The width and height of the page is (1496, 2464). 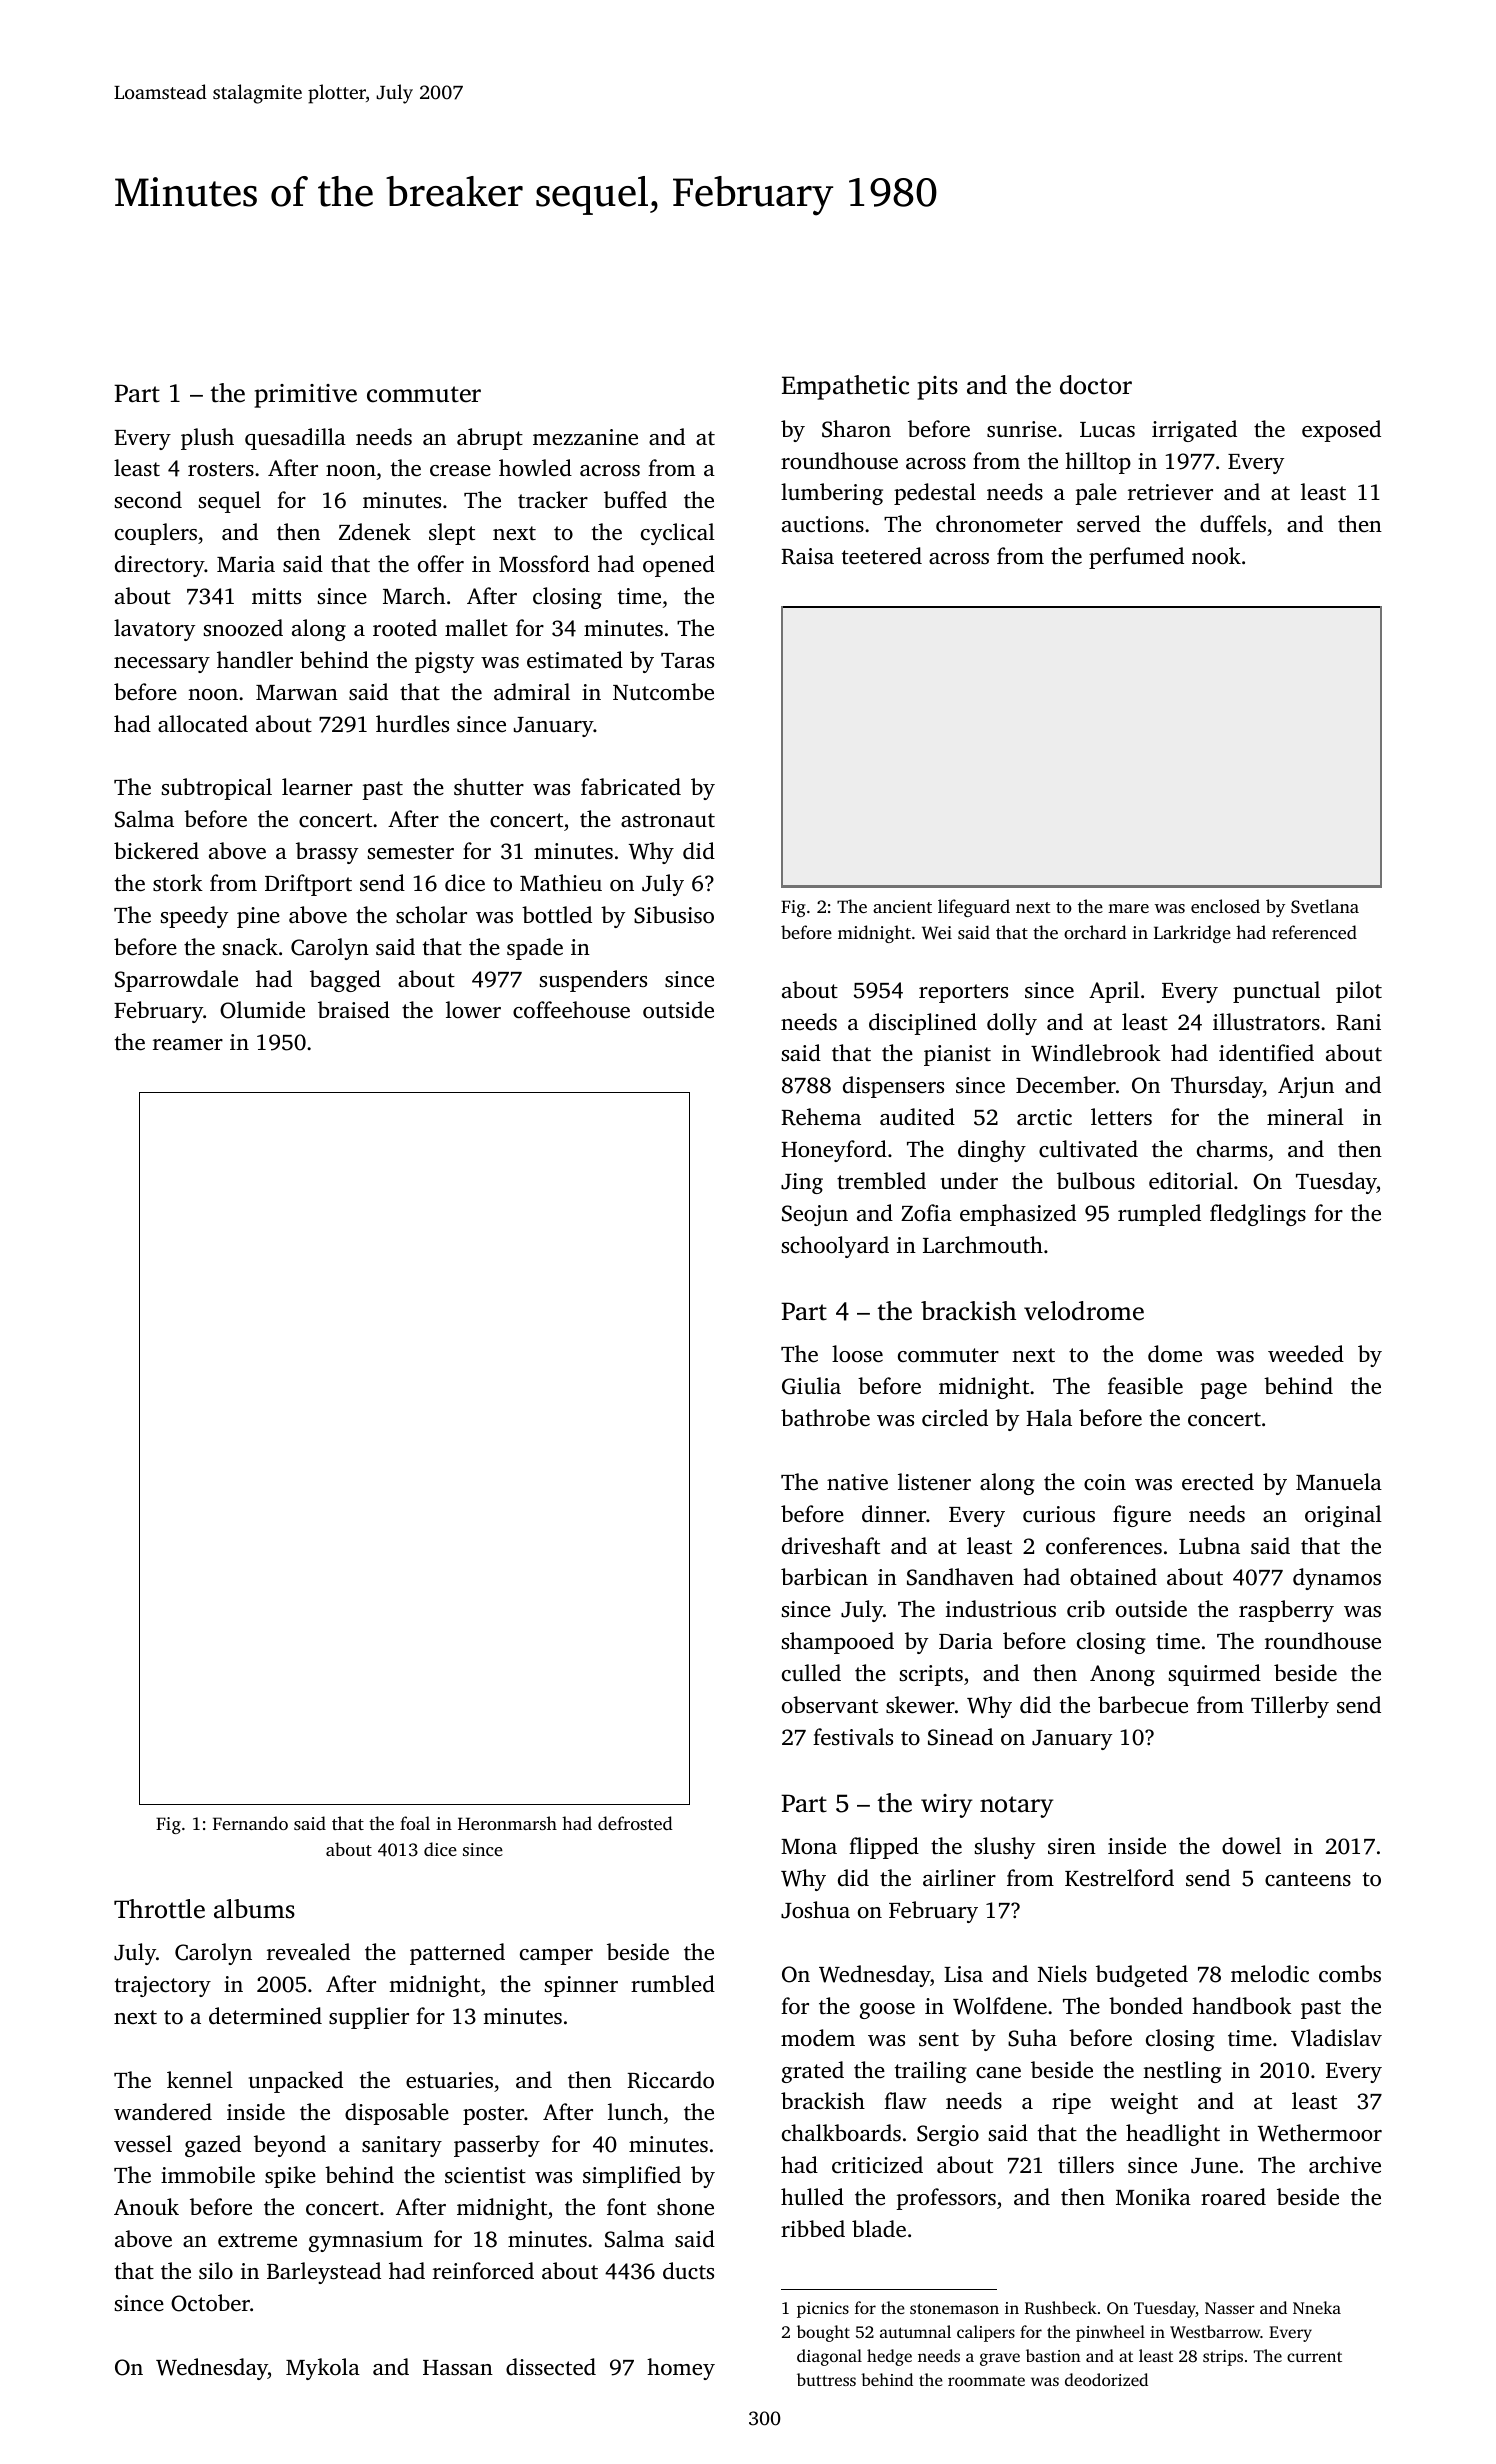 What do you see at coordinates (668, 820) in the page?
I see `astronaut` at bounding box center [668, 820].
